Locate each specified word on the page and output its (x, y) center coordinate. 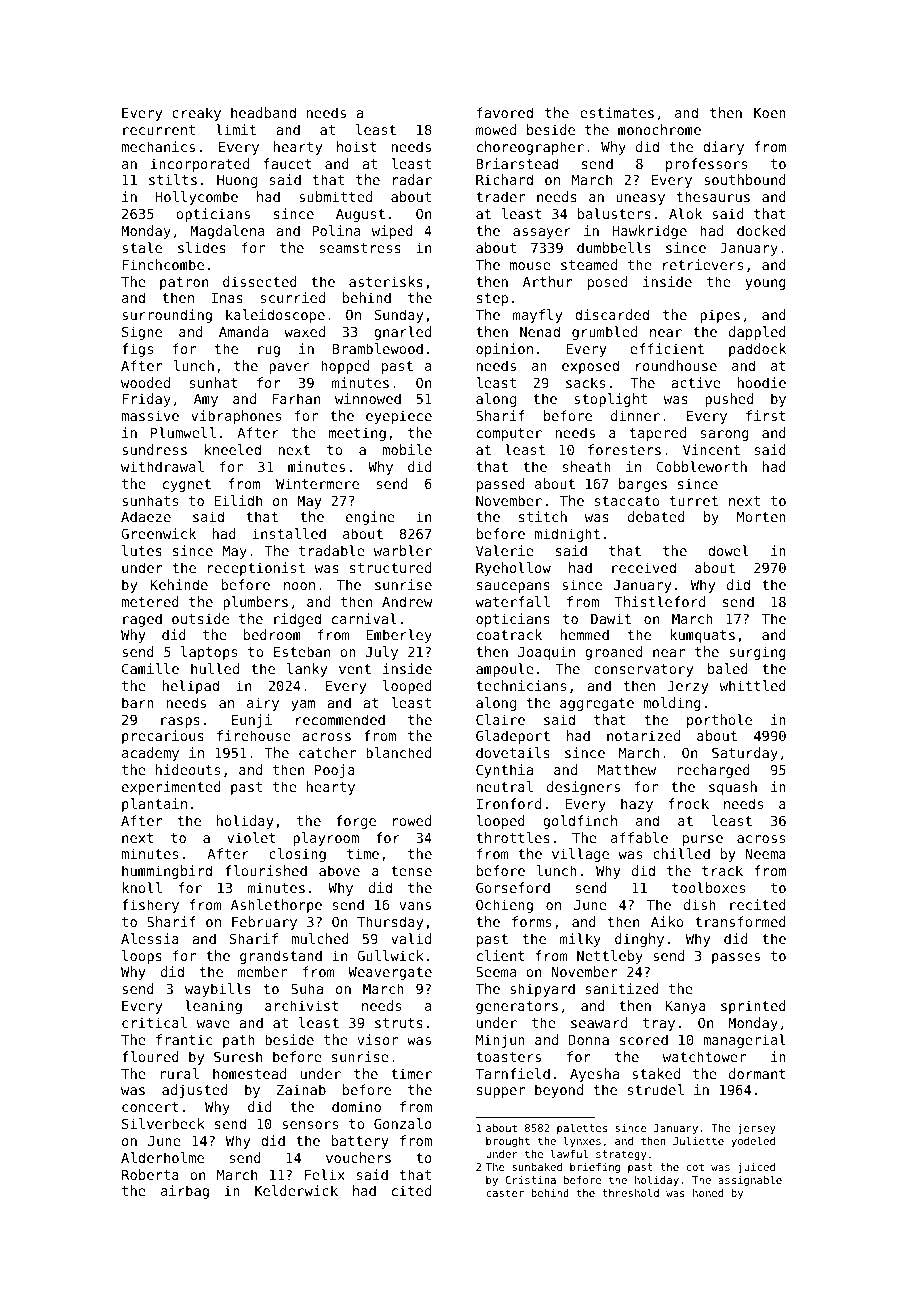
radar (412, 179)
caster (505, 1193)
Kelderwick (296, 1190)
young (765, 284)
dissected (260, 281)
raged (142, 620)
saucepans (513, 587)
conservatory (643, 670)
